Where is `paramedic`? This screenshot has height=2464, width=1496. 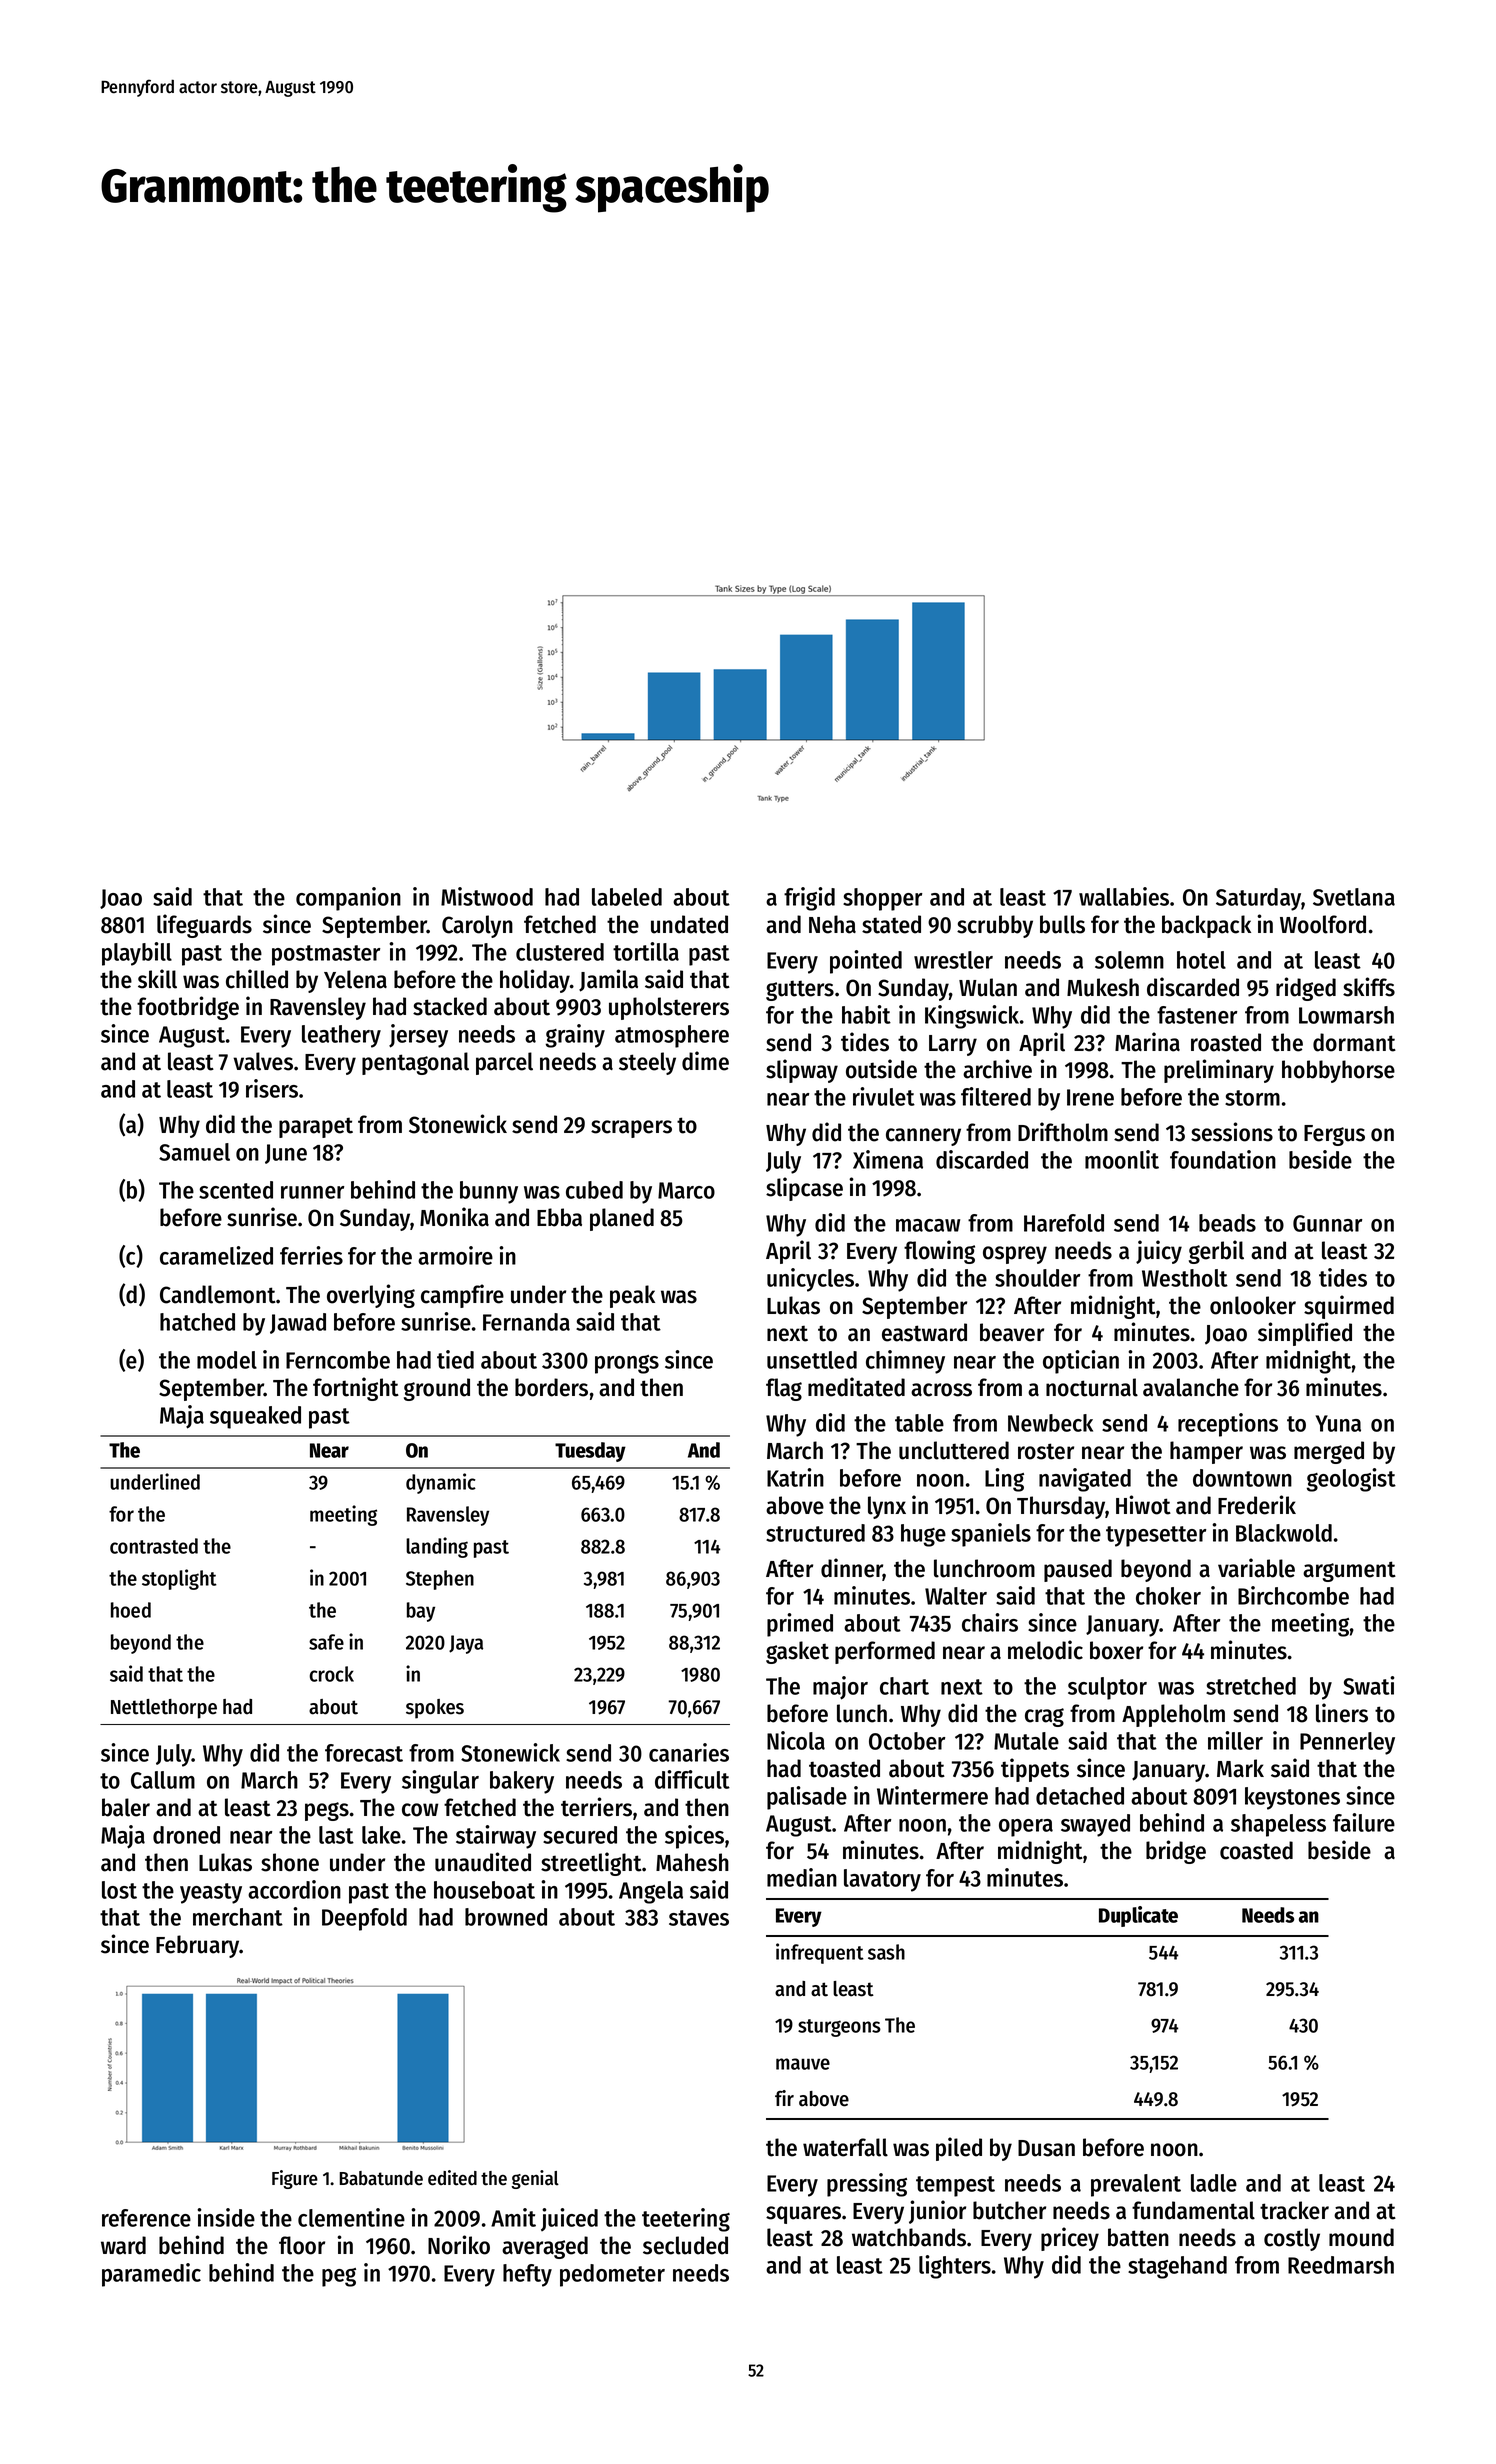
paramedic is located at coordinates (151, 2275).
